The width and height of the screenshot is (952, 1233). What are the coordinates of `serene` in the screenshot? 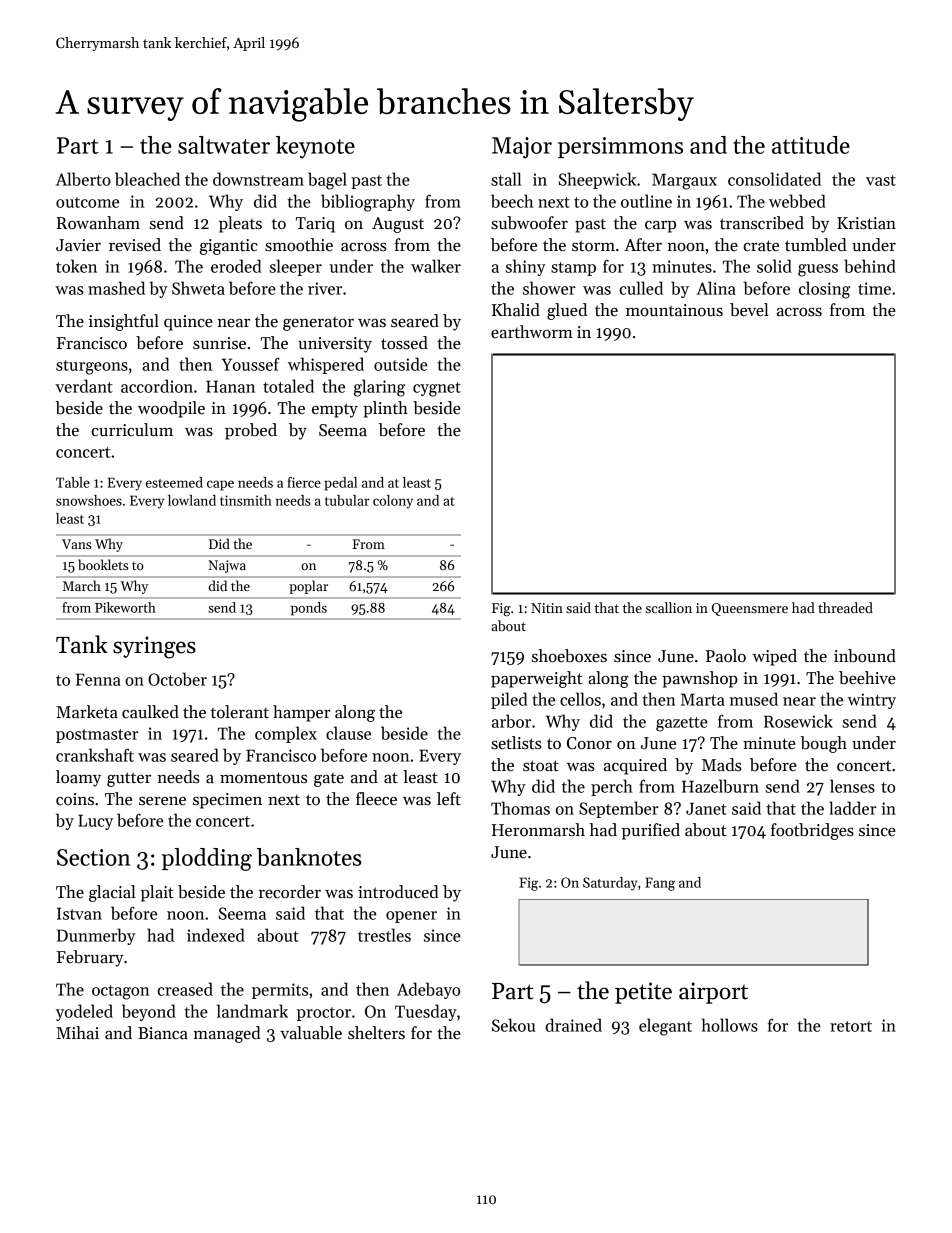 It's located at (162, 801).
